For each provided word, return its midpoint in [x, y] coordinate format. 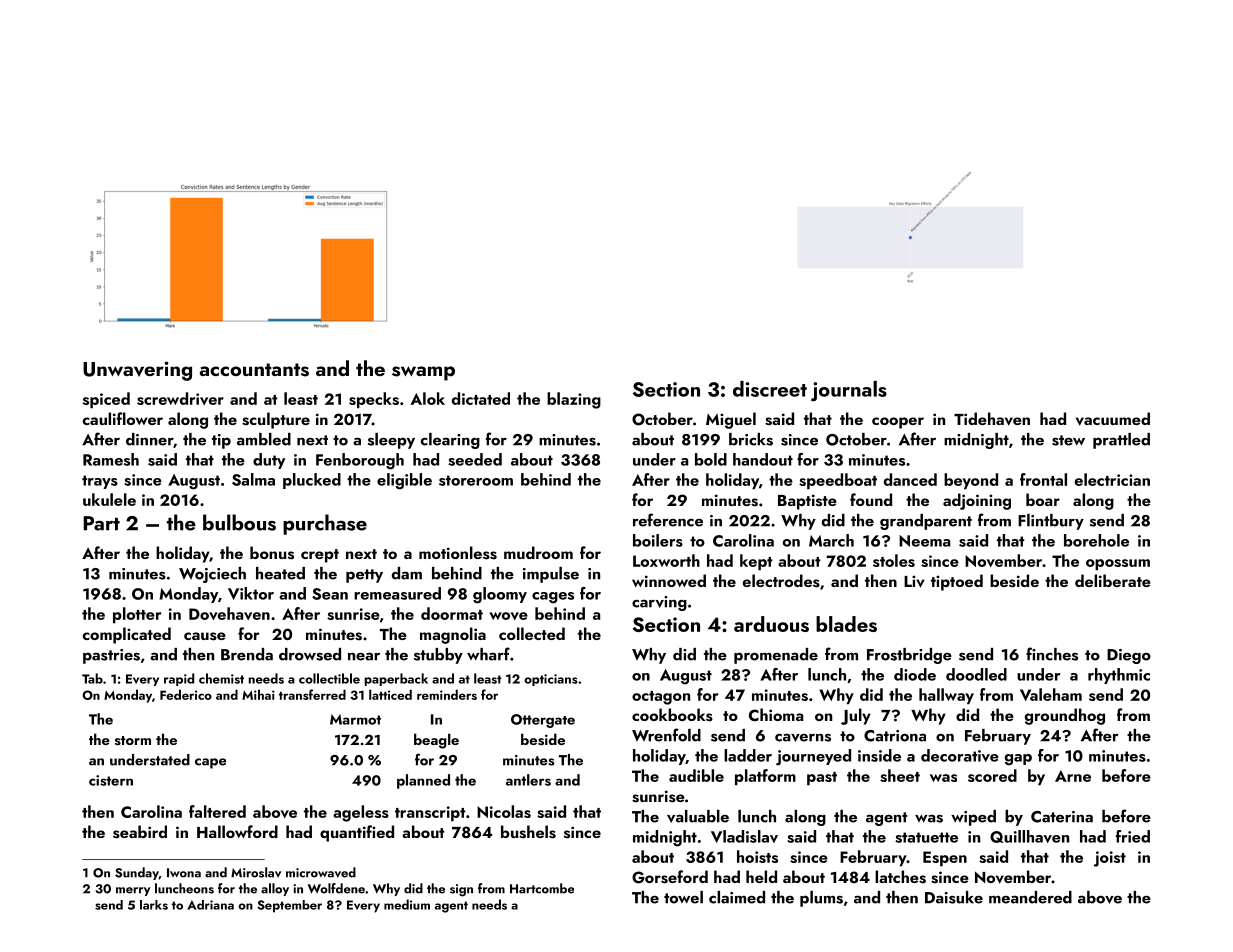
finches [1052, 654]
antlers [528, 780]
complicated [126, 635]
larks [154, 905]
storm [133, 740]
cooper [898, 423]
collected [532, 633]
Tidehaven [992, 419]
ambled [264, 439]
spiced [106, 400]
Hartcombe [542, 888]
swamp [423, 373]
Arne [1073, 776]
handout [763, 459]
